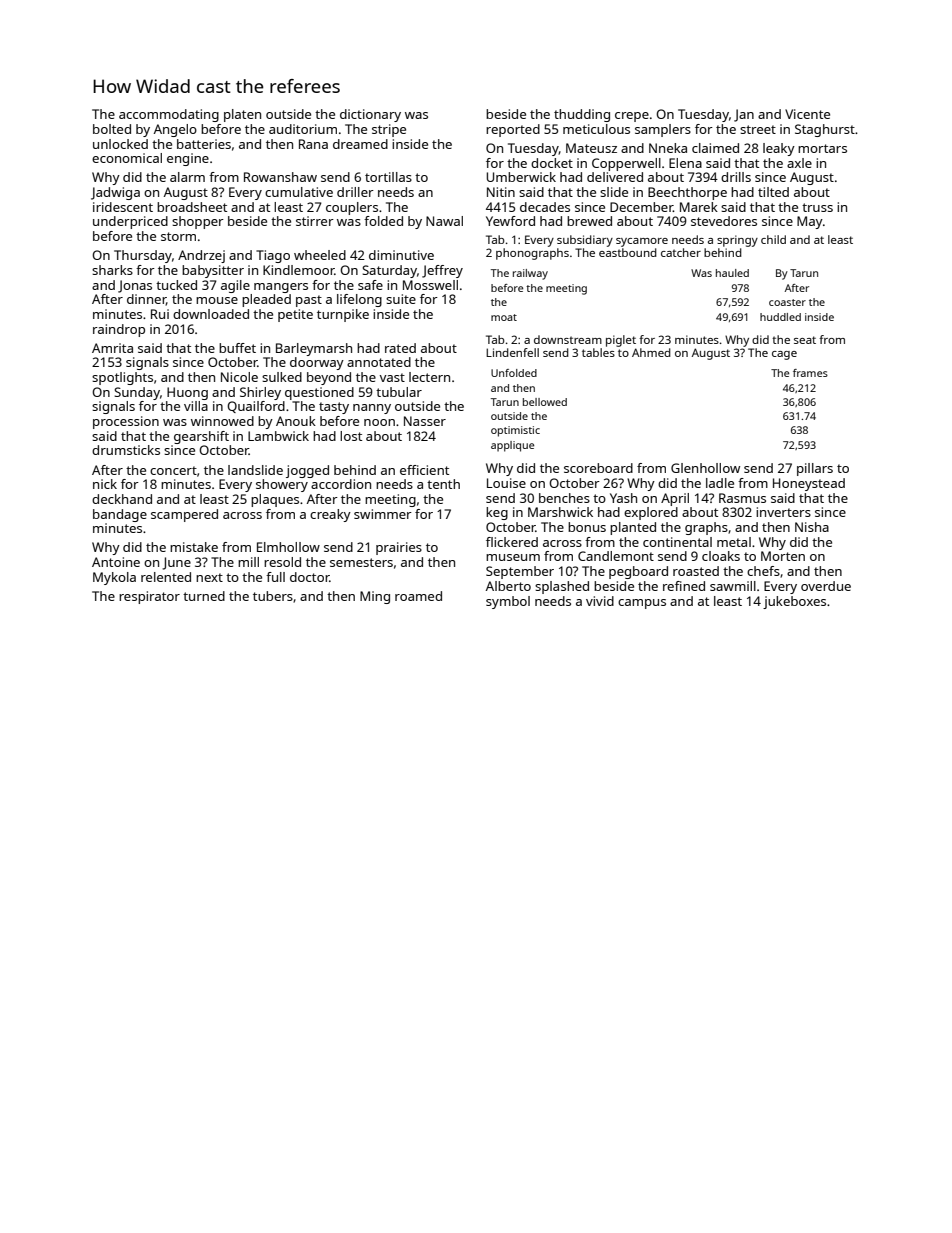 The image size is (952, 1233). What do you see at coordinates (130, 222) in the screenshot?
I see `underpriced` at bounding box center [130, 222].
